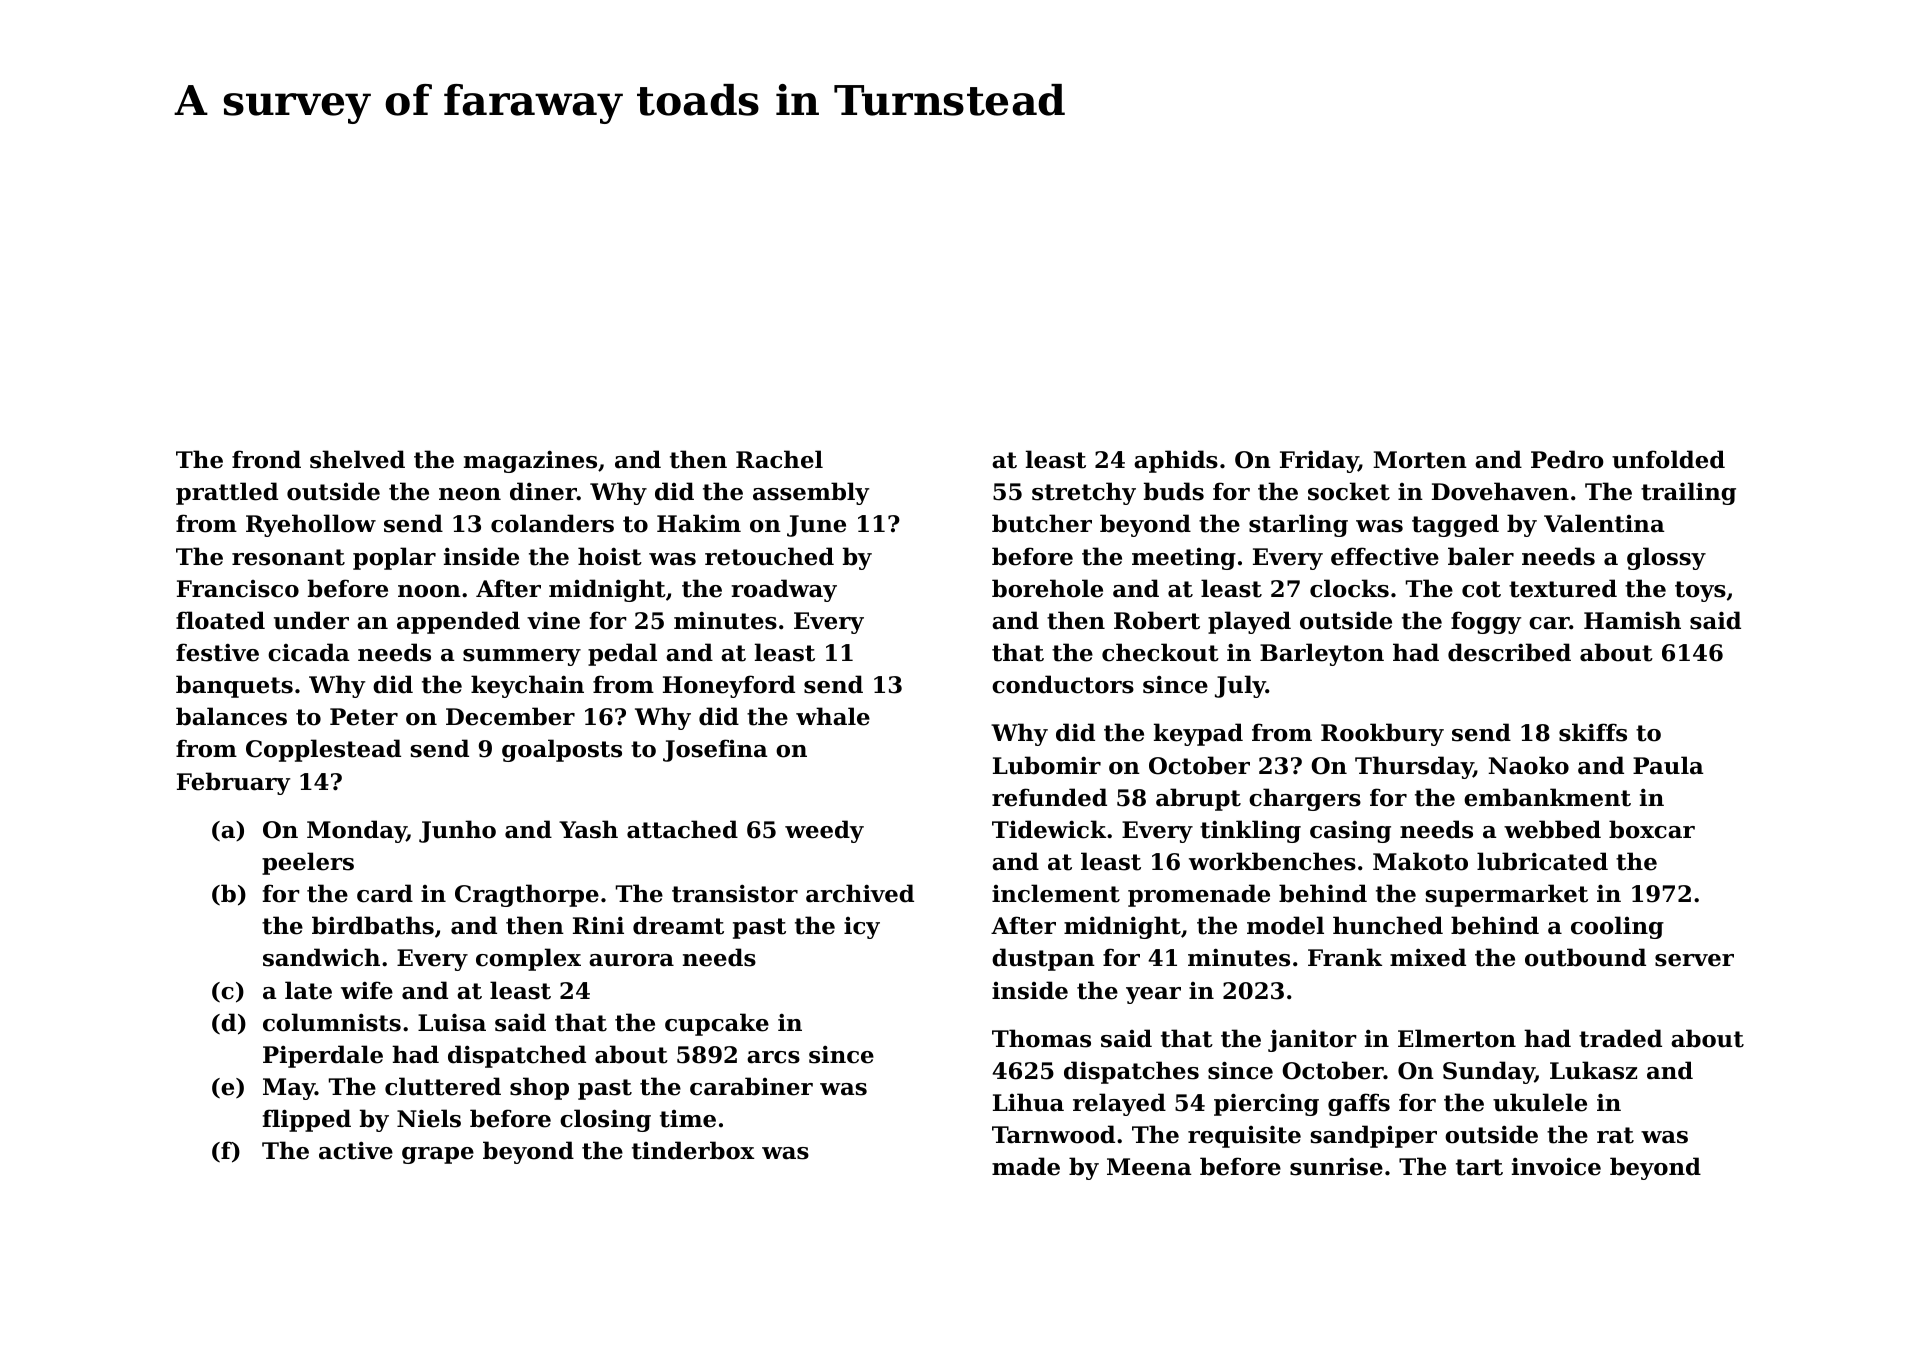 This screenshot has width=1920, height=1357. Describe the element at coordinates (1420, 460) in the screenshot. I see `Morten` at that location.
